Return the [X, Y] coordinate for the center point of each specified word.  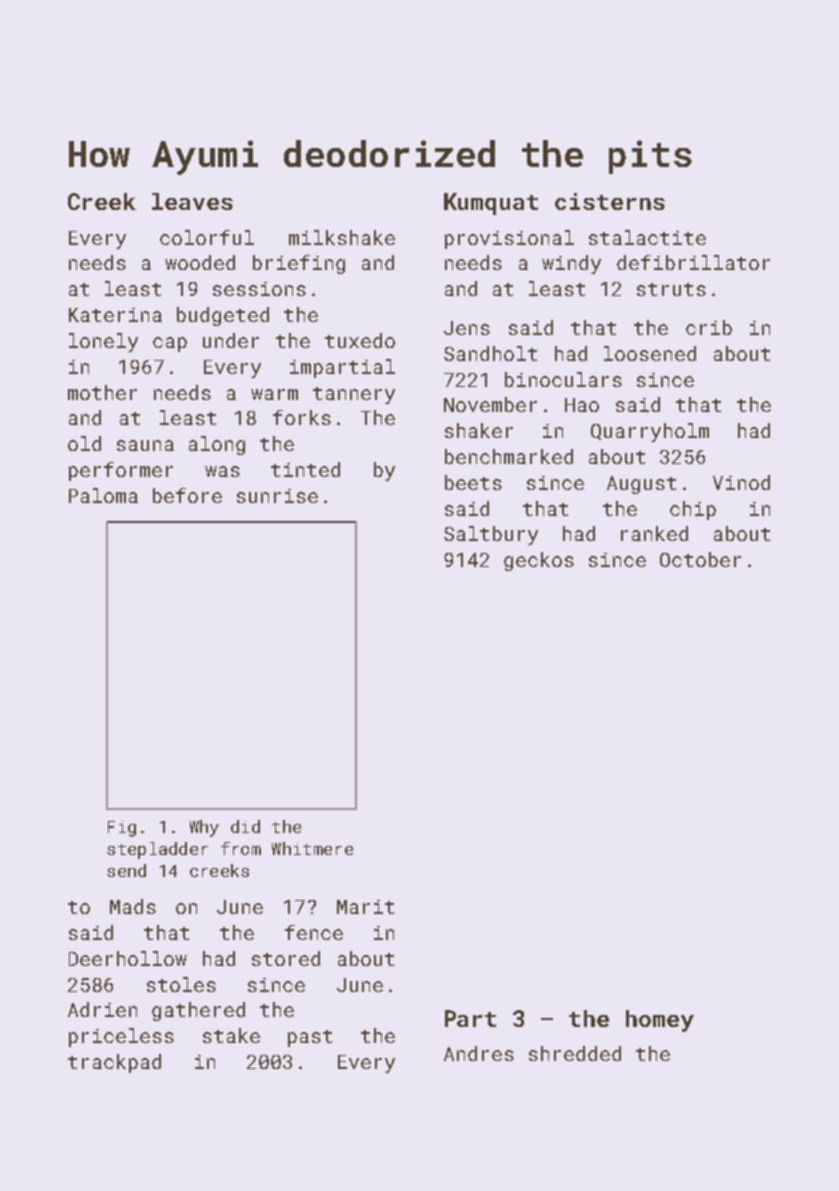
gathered [198, 1011]
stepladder [157, 850]
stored [286, 958]
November [490, 404]
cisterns [610, 201]
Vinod [741, 482]
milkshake [342, 237]
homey [660, 1021]
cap [170, 344]
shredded [575, 1053]
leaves [192, 201]
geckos [539, 561]
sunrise [277, 496]
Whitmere [312, 848]
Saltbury [491, 535]
